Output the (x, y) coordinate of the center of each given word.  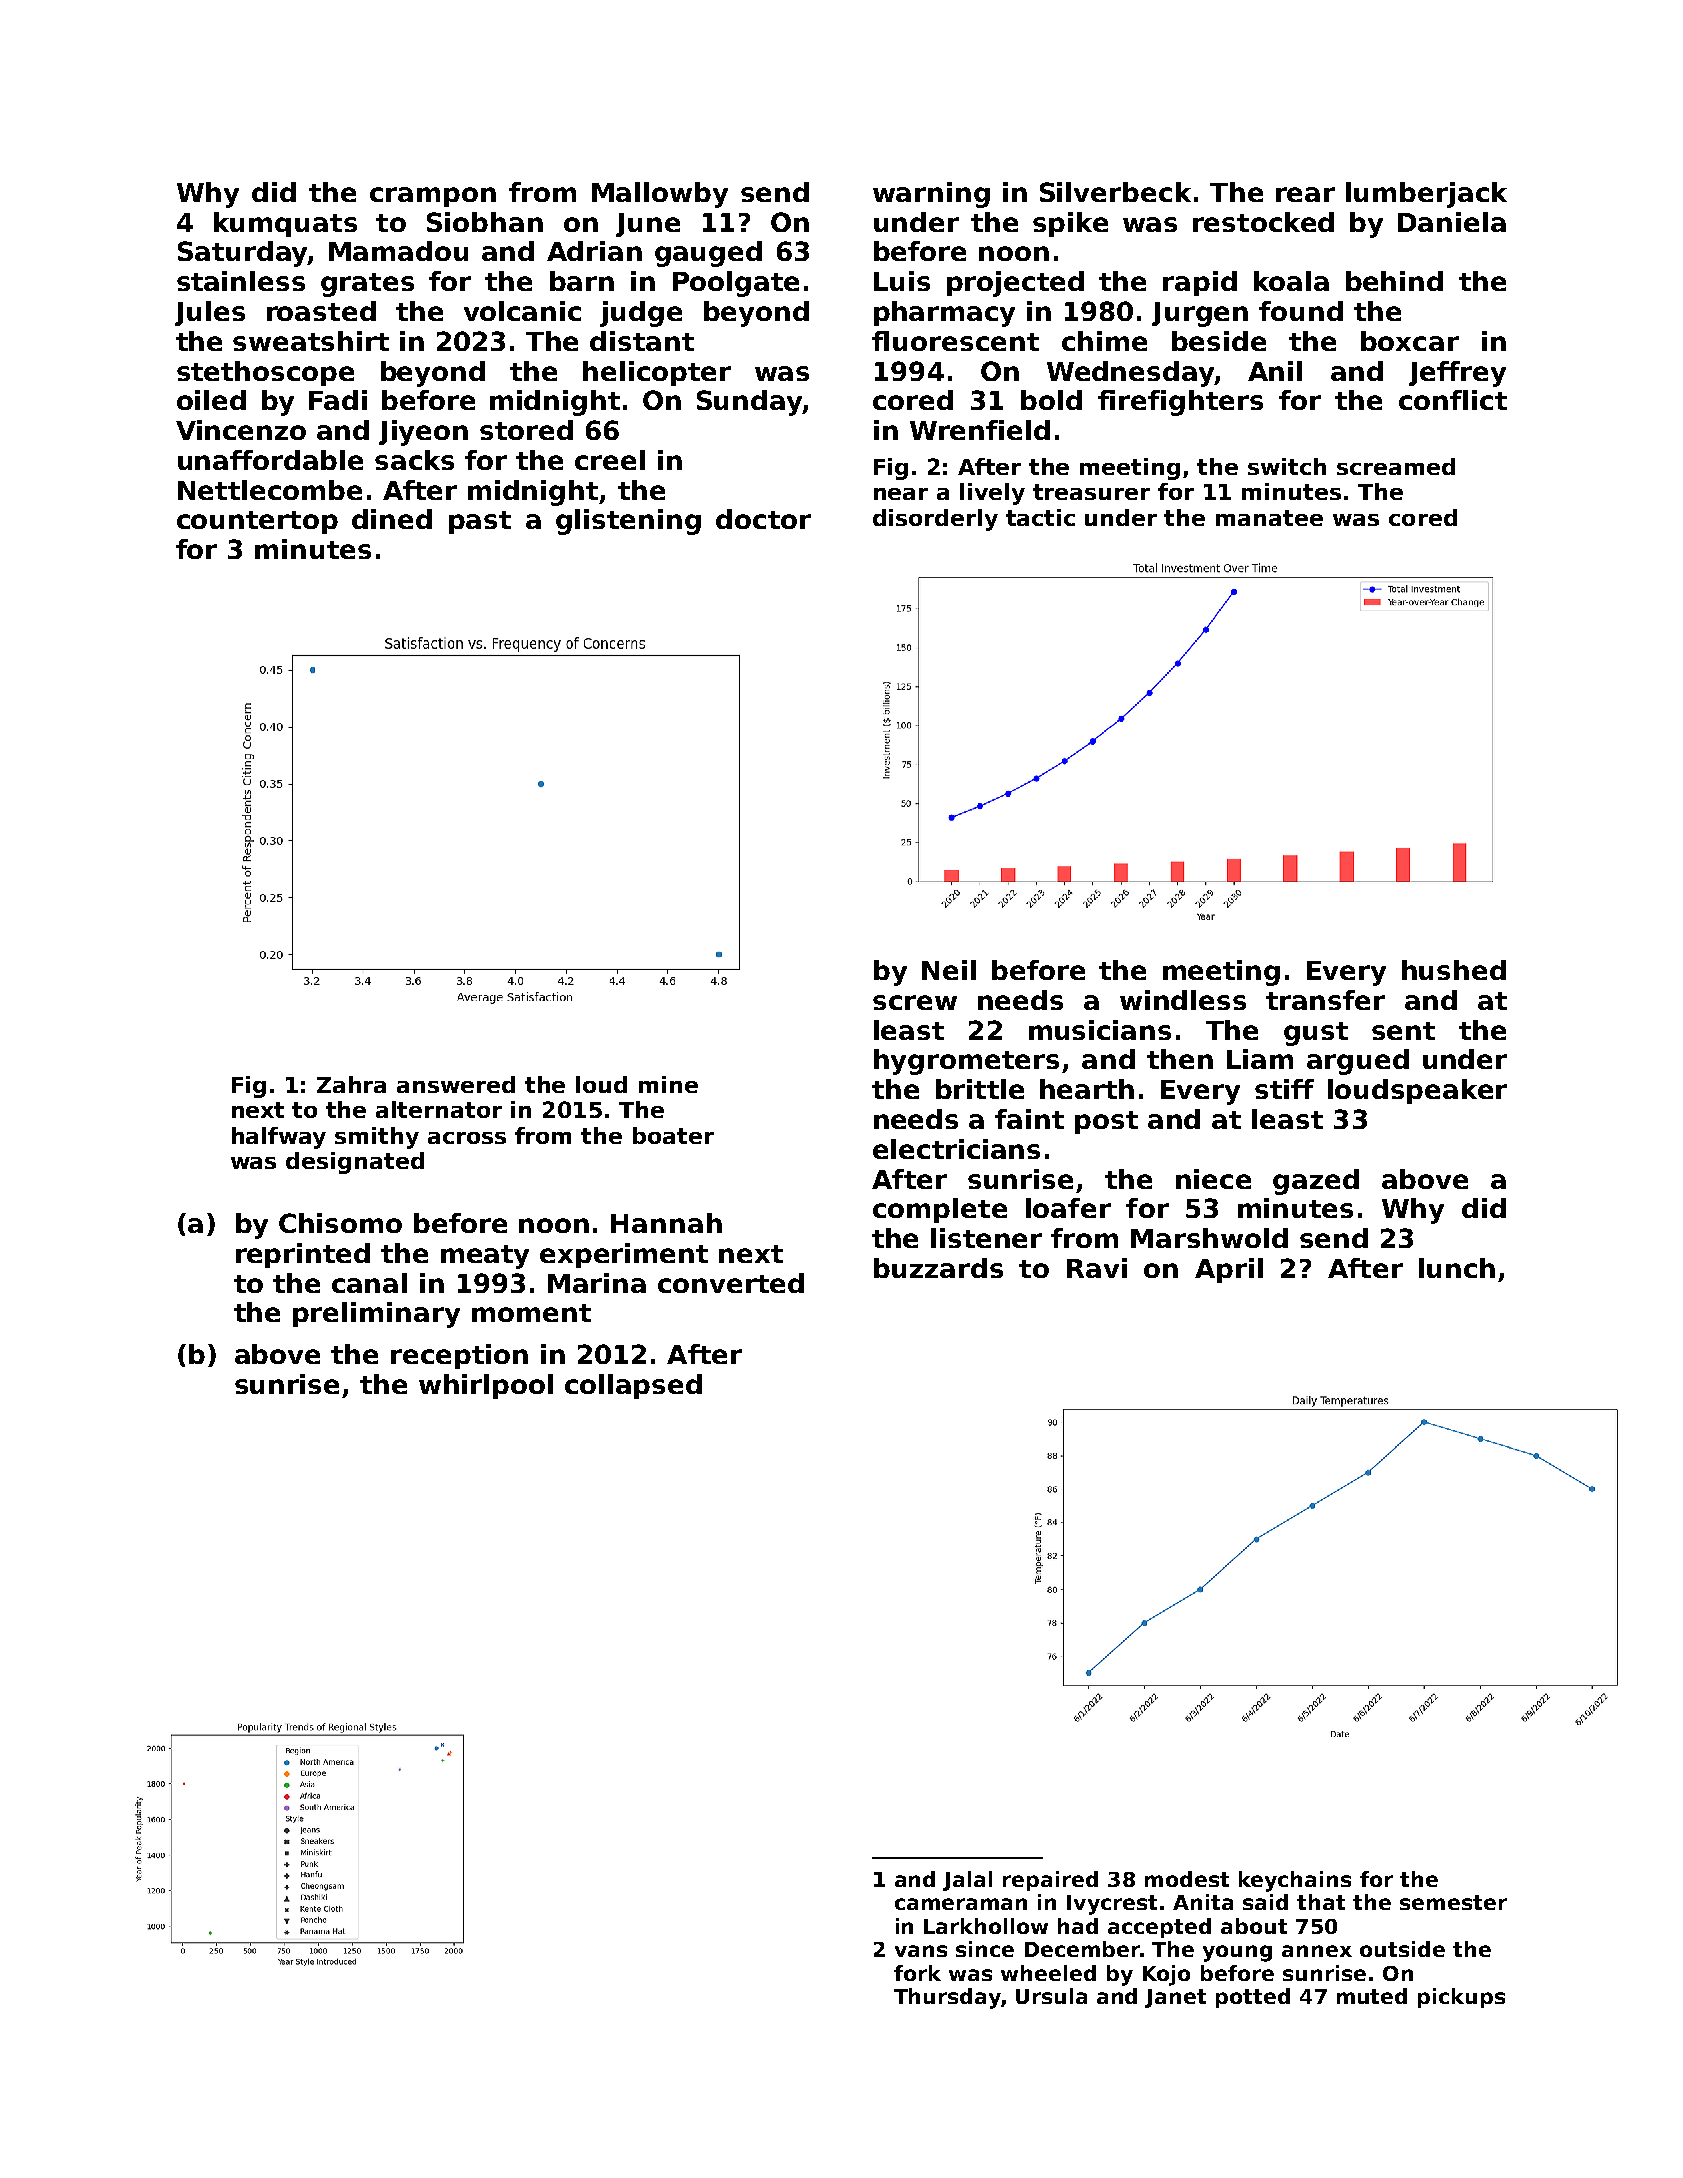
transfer (1325, 1000)
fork (917, 1973)
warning (931, 195)
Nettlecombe (270, 490)
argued (1358, 1062)
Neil (949, 970)
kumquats (285, 224)
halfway (279, 1138)
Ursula (1051, 1996)
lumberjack (1426, 195)
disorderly (935, 520)
